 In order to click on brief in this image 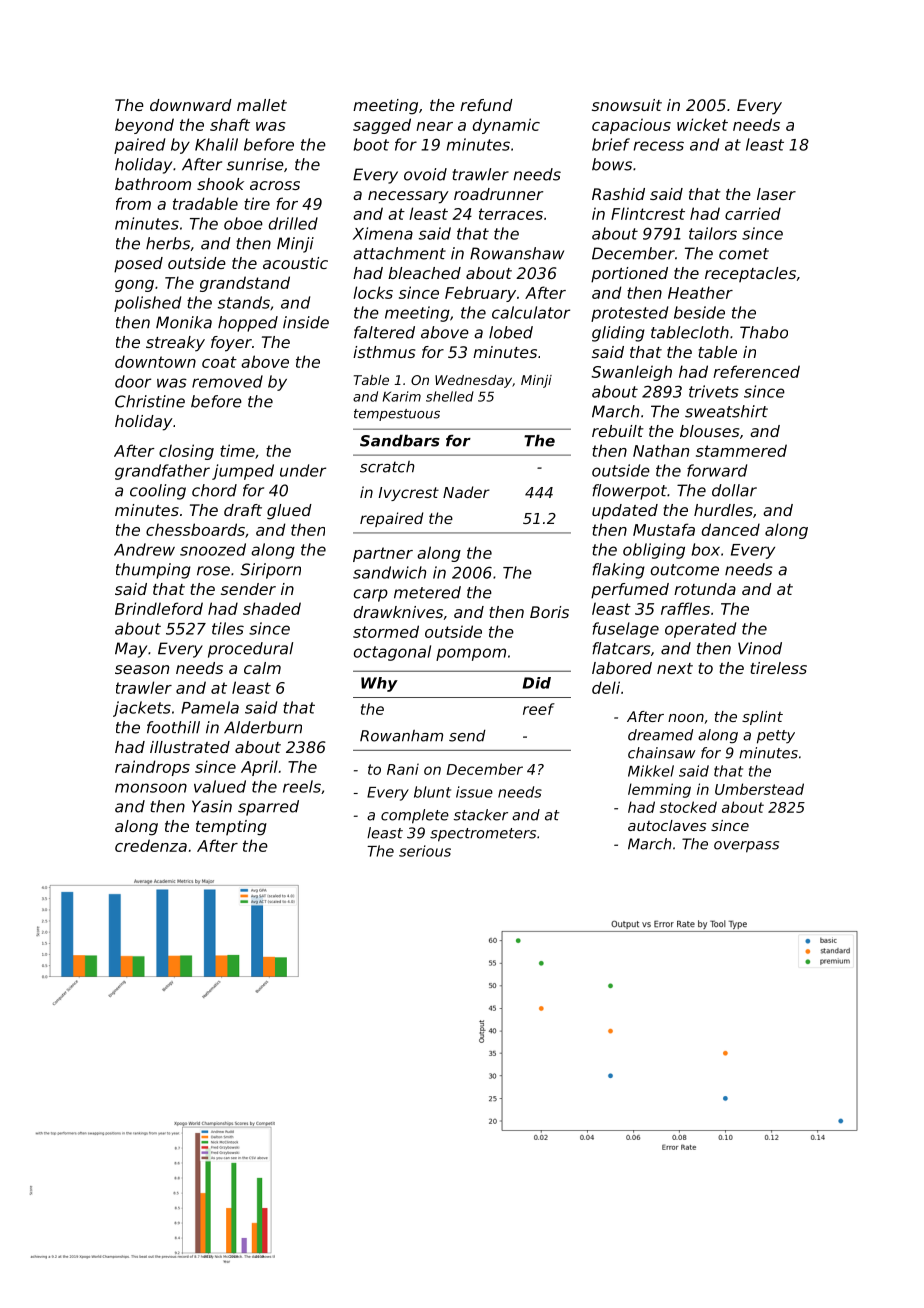, I will do `click(611, 144)`.
